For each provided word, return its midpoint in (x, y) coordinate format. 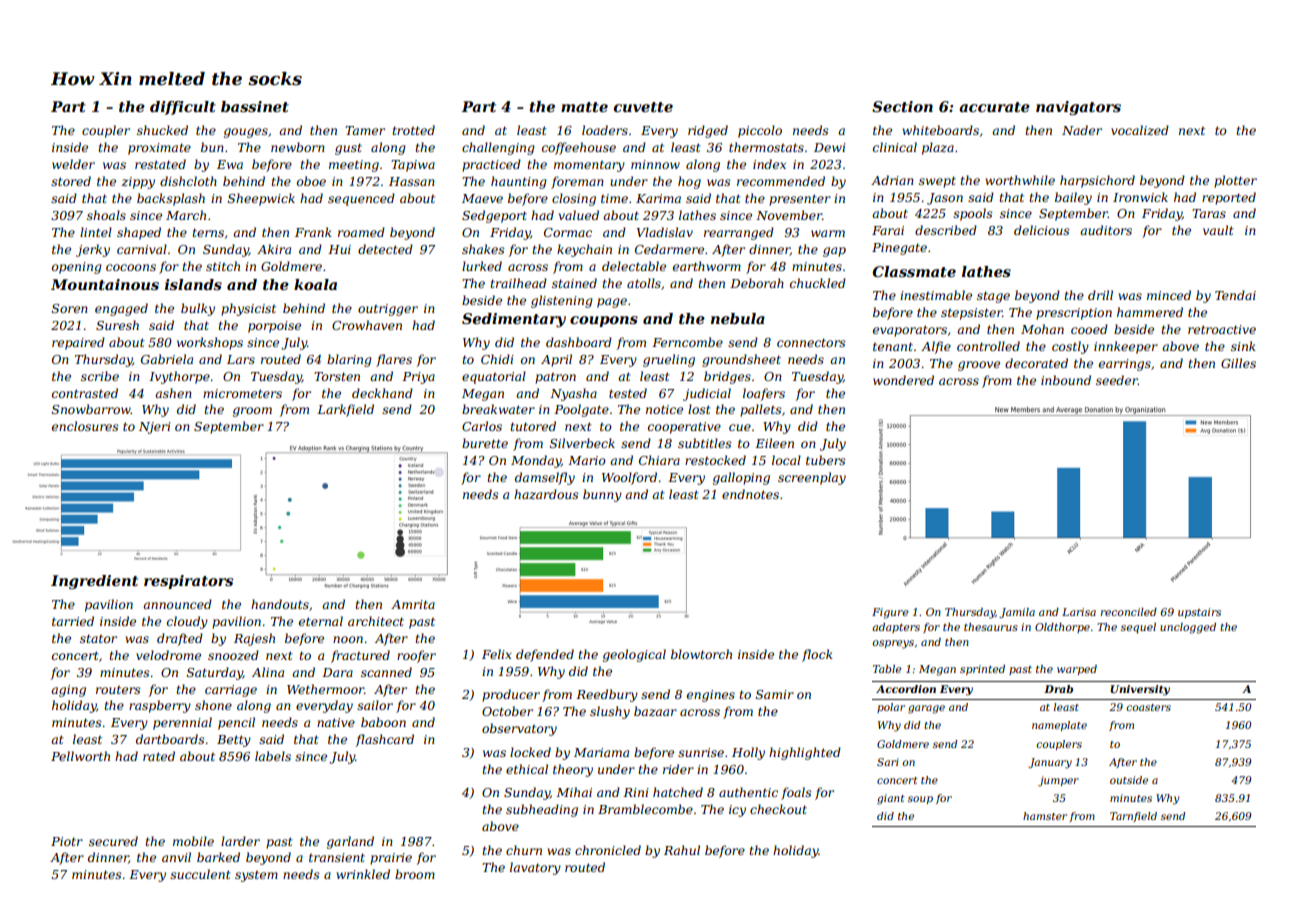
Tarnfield (1133, 817)
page (612, 303)
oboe (311, 181)
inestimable (936, 295)
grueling (669, 360)
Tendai (1235, 295)
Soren (70, 308)
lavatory (535, 868)
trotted (414, 130)
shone (213, 705)
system (256, 876)
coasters (1148, 707)
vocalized (1140, 130)
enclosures (85, 426)
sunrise (701, 752)
